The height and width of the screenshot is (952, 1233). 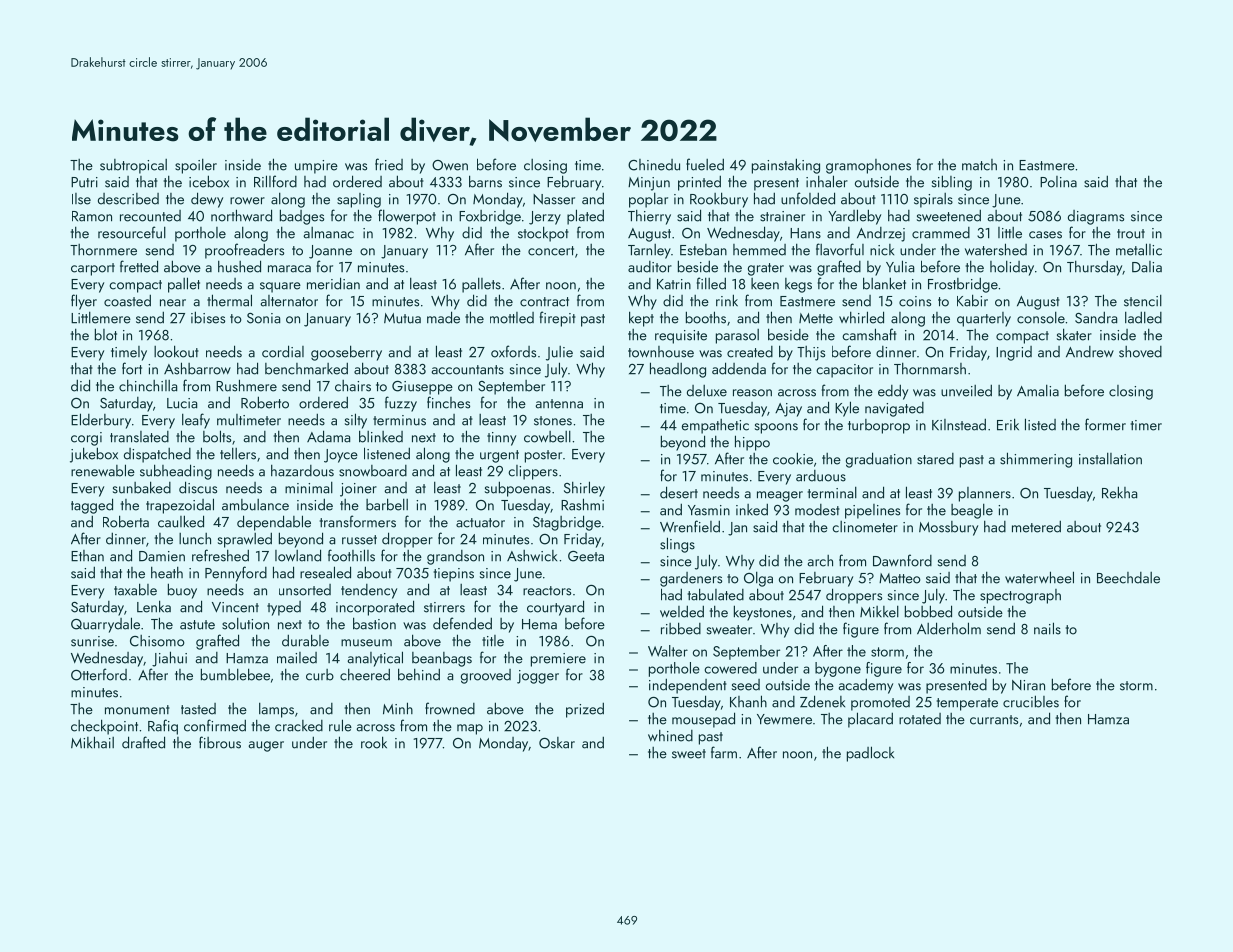 I want to click on Ingrid, so click(x=1014, y=353).
